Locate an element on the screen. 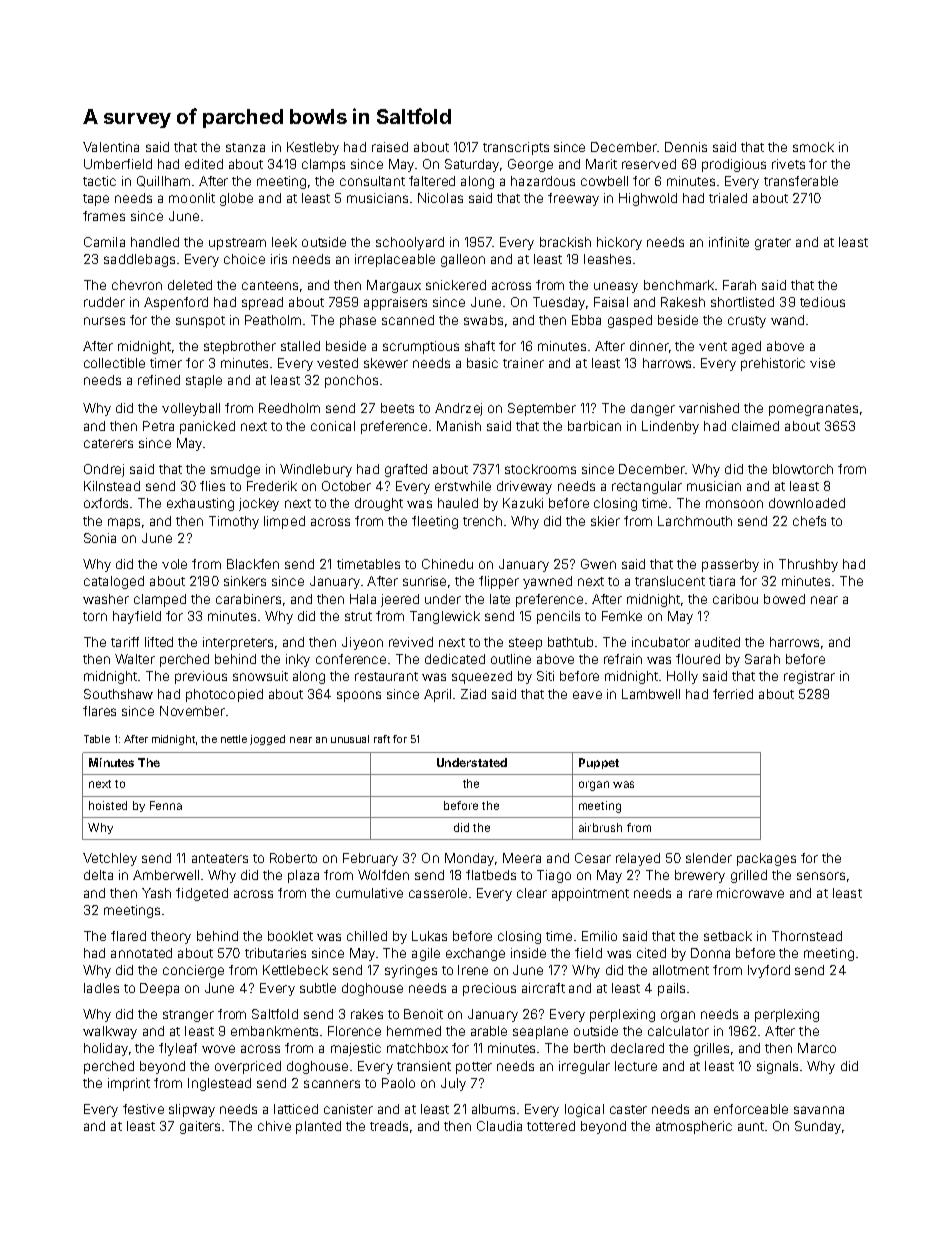  nurses is located at coordinates (104, 321).
